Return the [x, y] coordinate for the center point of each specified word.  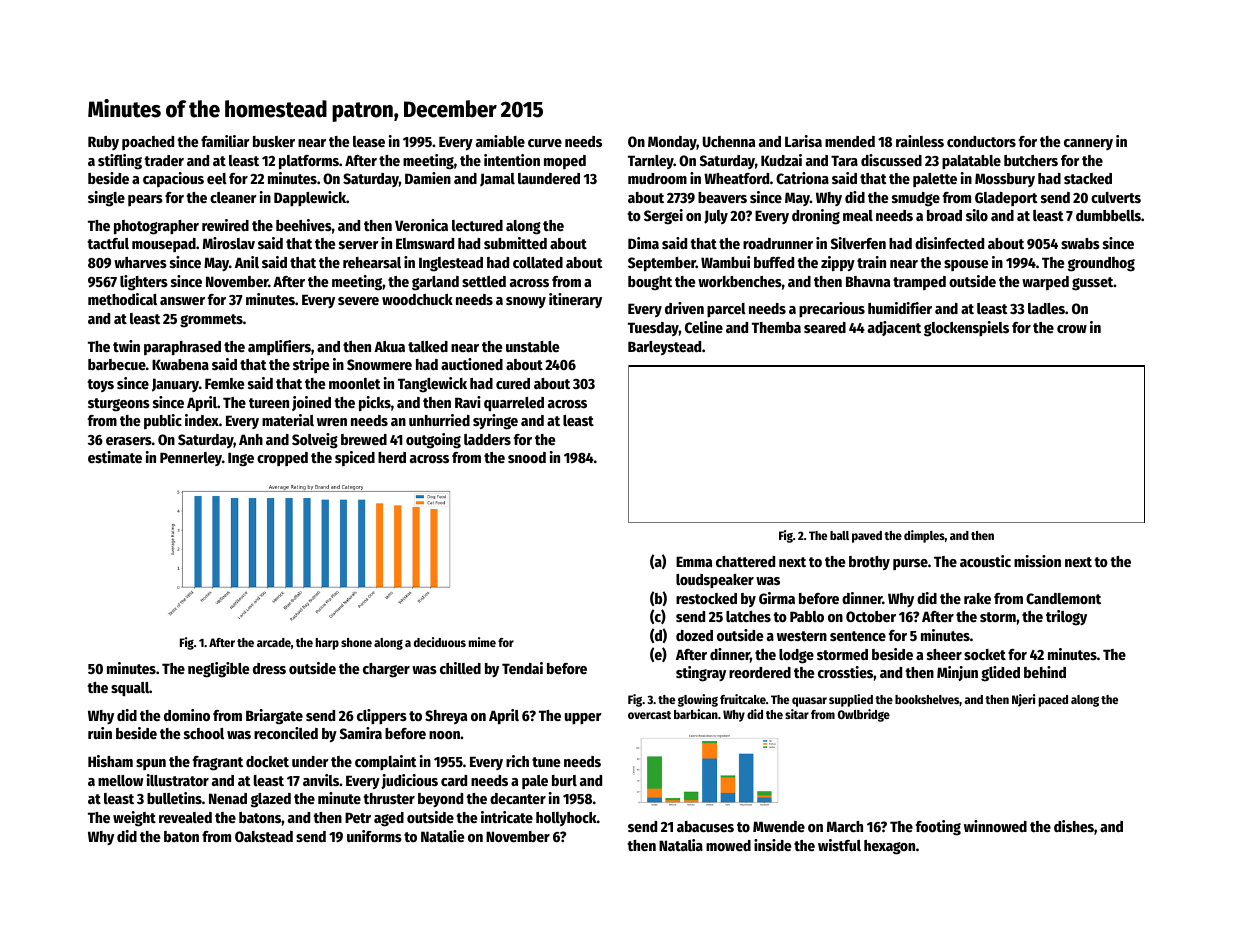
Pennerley [191, 459]
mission [1037, 561]
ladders [487, 439]
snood [527, 457]
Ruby [103, 143]
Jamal [497, 180]
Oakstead [264, 836]
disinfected [949, 243]
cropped [282, 459]
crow [1072, 329]
